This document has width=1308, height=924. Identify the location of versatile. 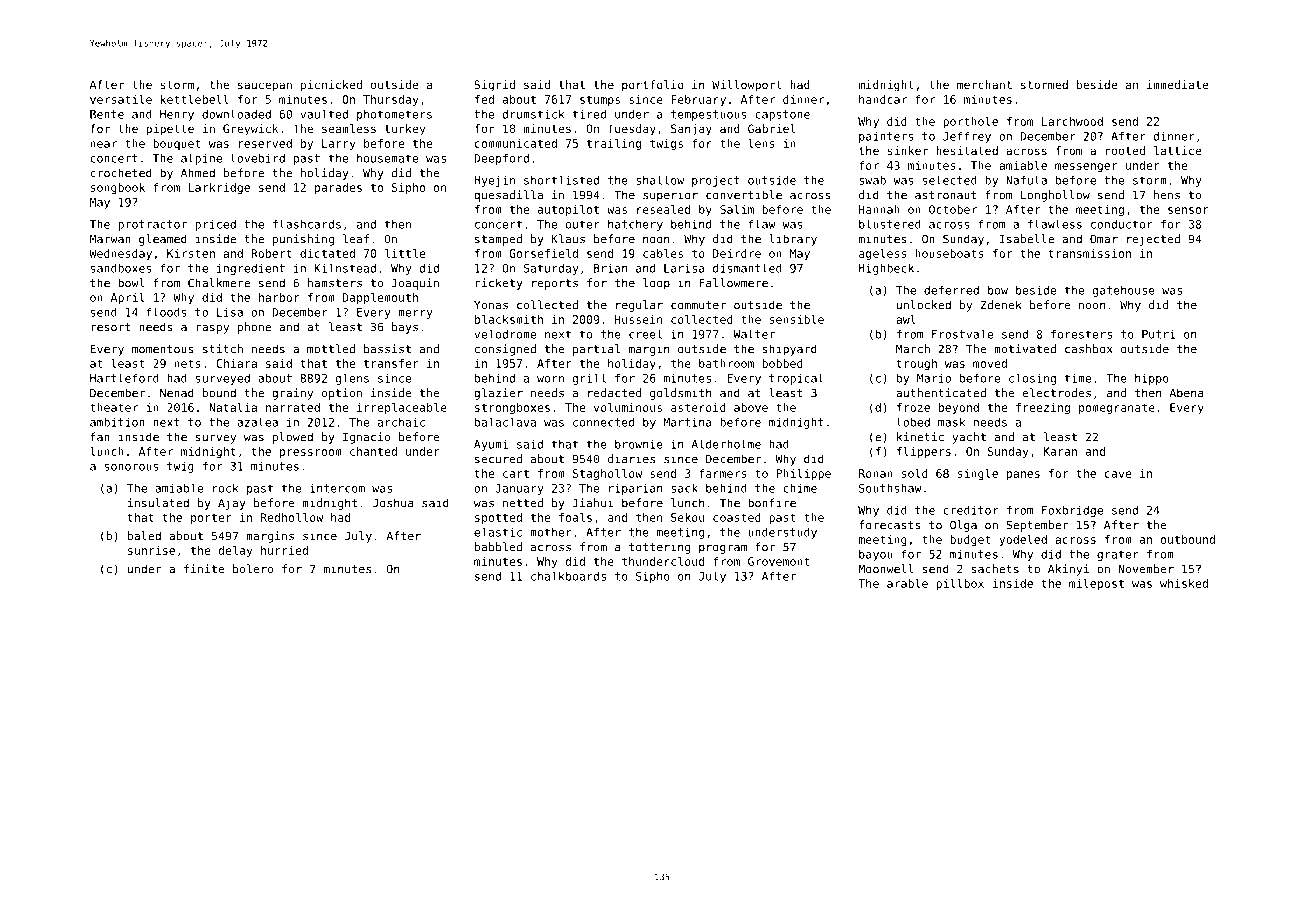
(121, 99).
